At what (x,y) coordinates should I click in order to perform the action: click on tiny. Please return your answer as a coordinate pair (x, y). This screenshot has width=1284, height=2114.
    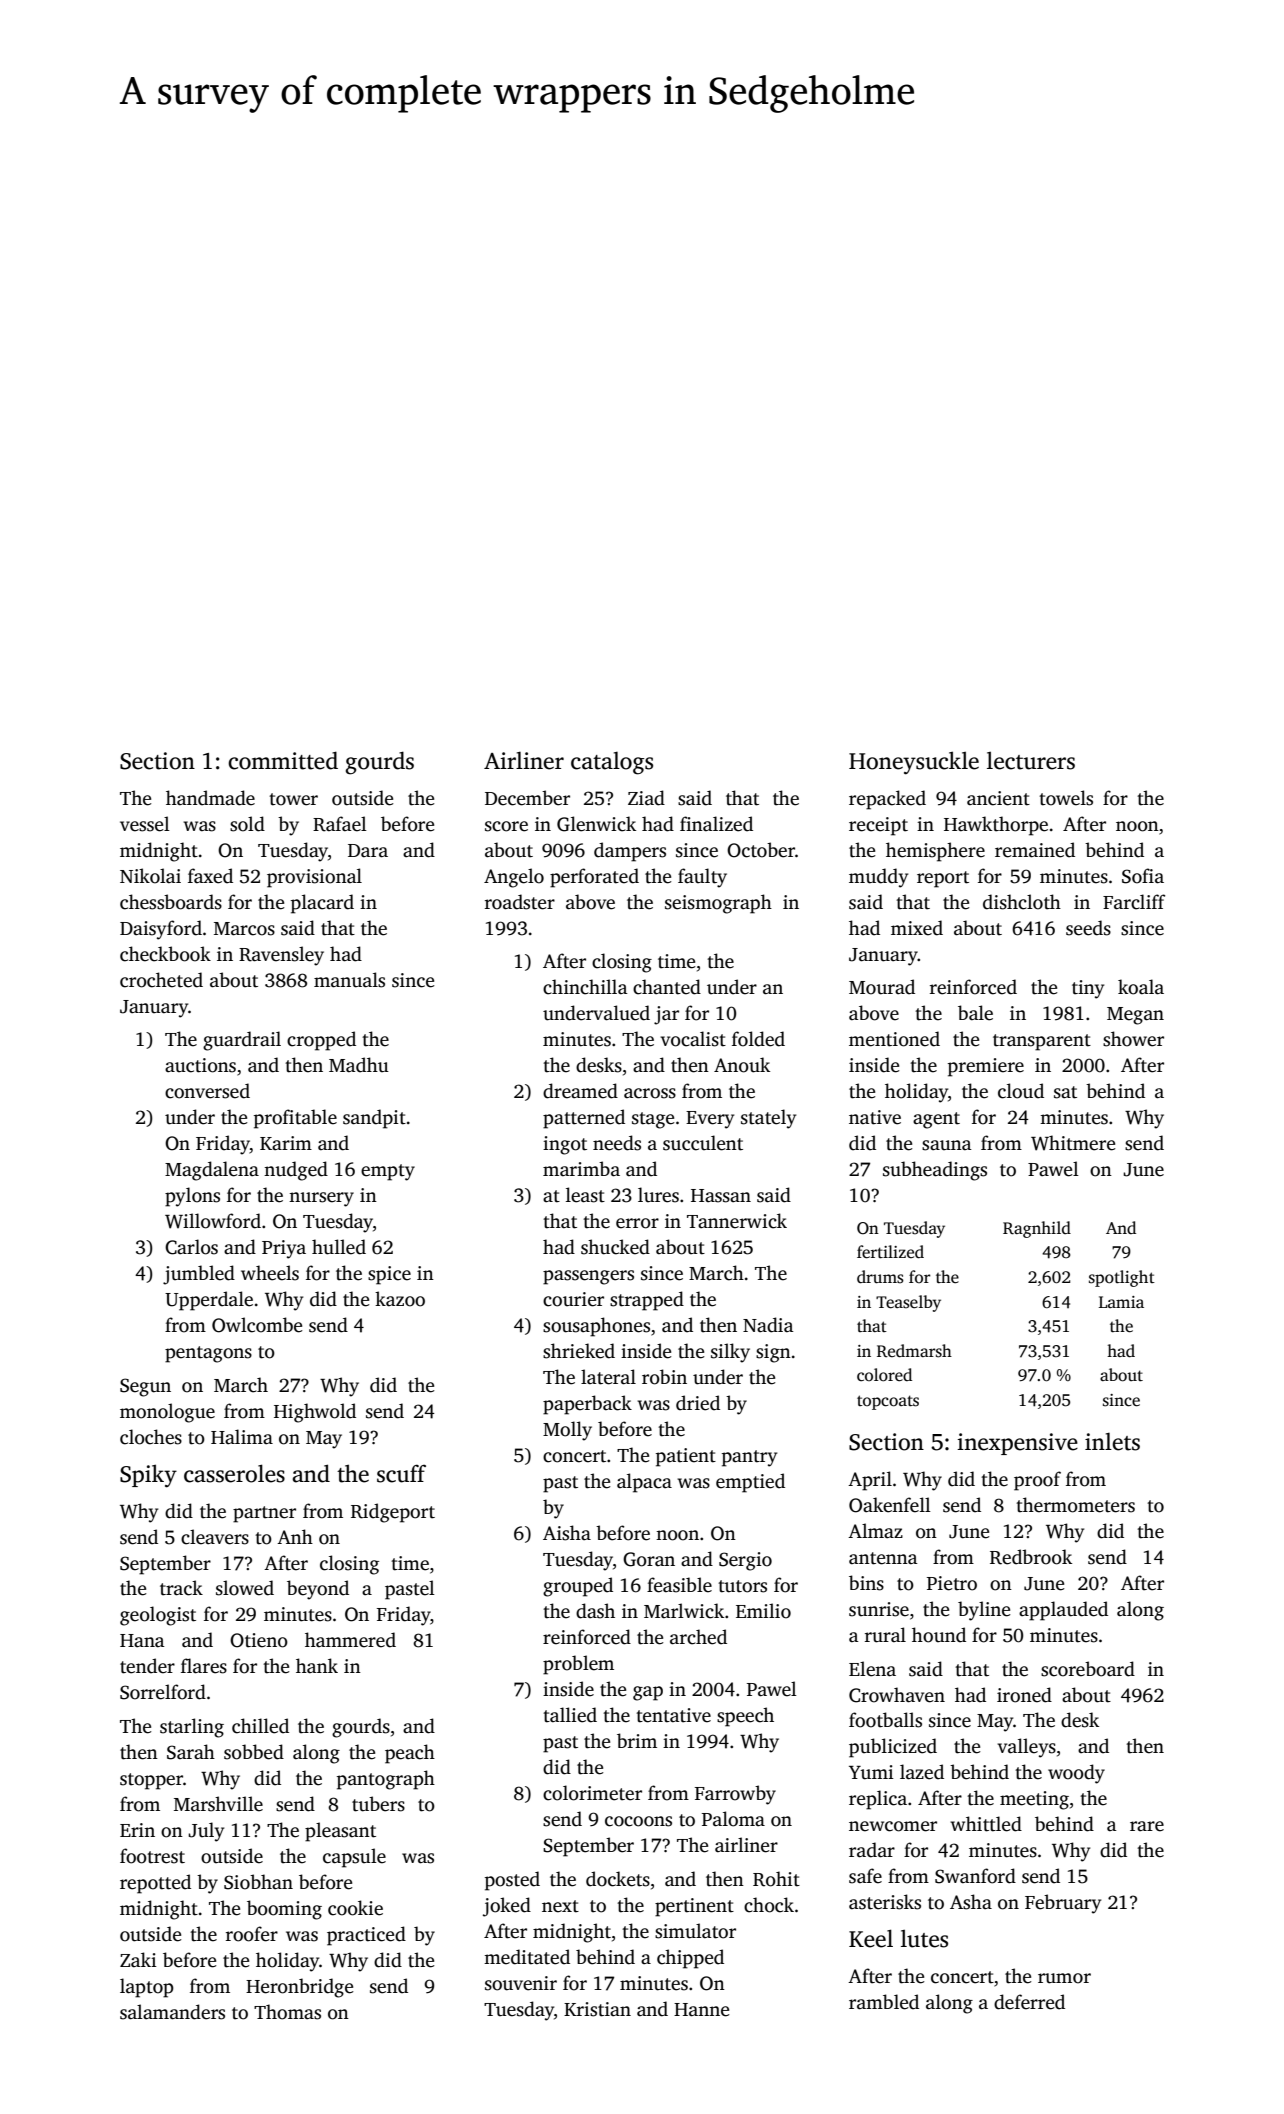
    Looking at the image, I should click on (1088, 989).
